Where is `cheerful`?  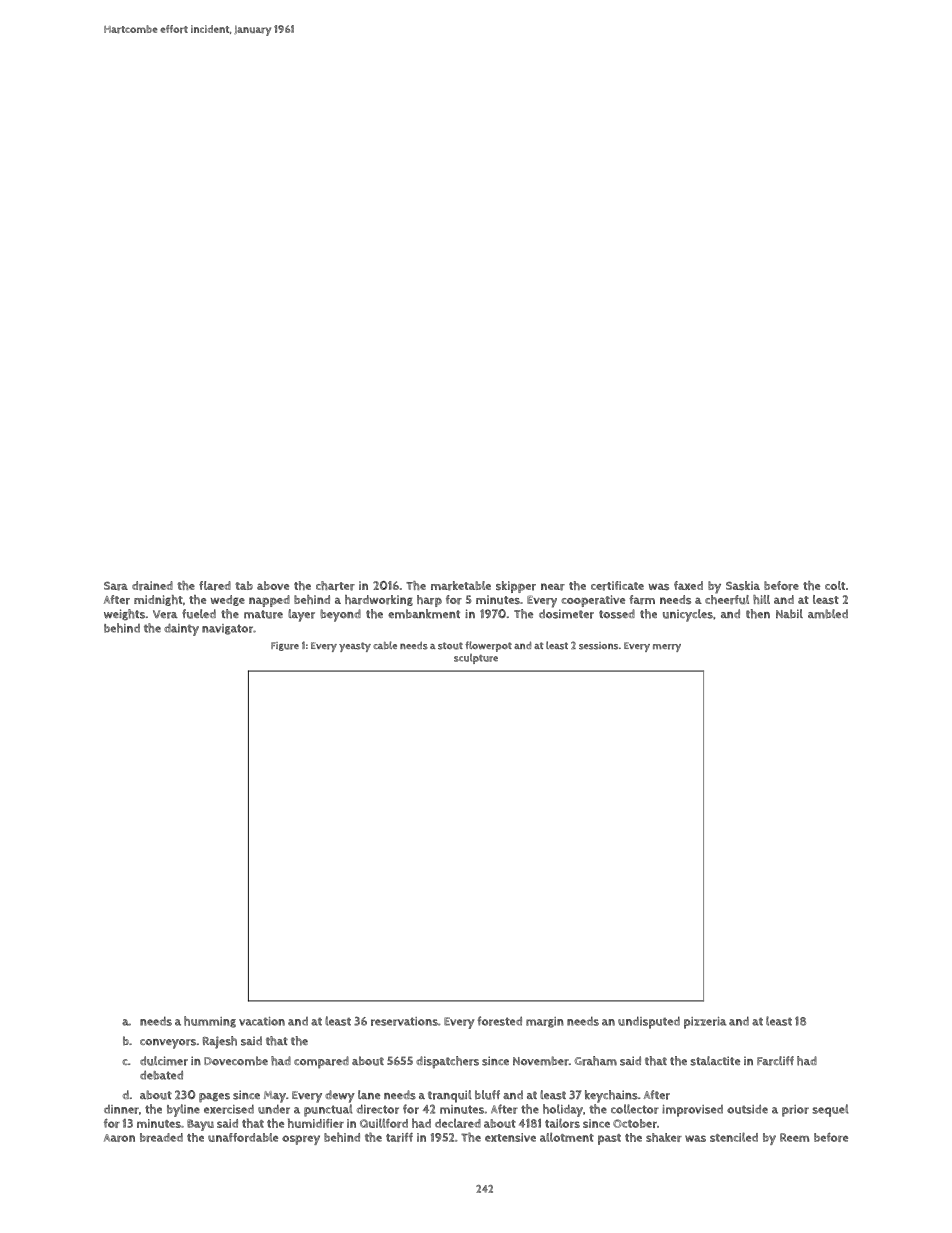
cheerful is located at coordinates (727, 600).
